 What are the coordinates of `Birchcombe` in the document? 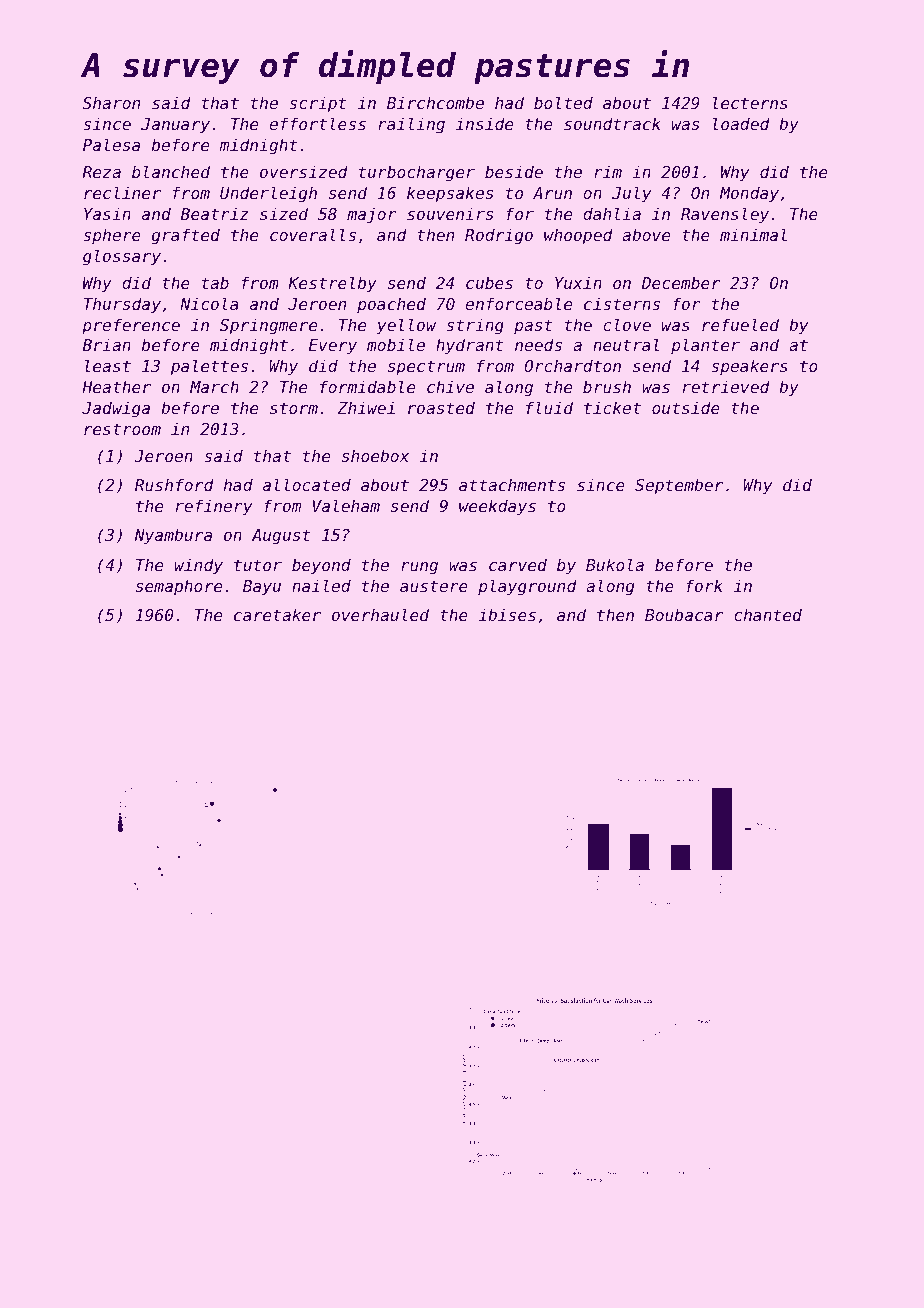 It's located at (435, 102).
